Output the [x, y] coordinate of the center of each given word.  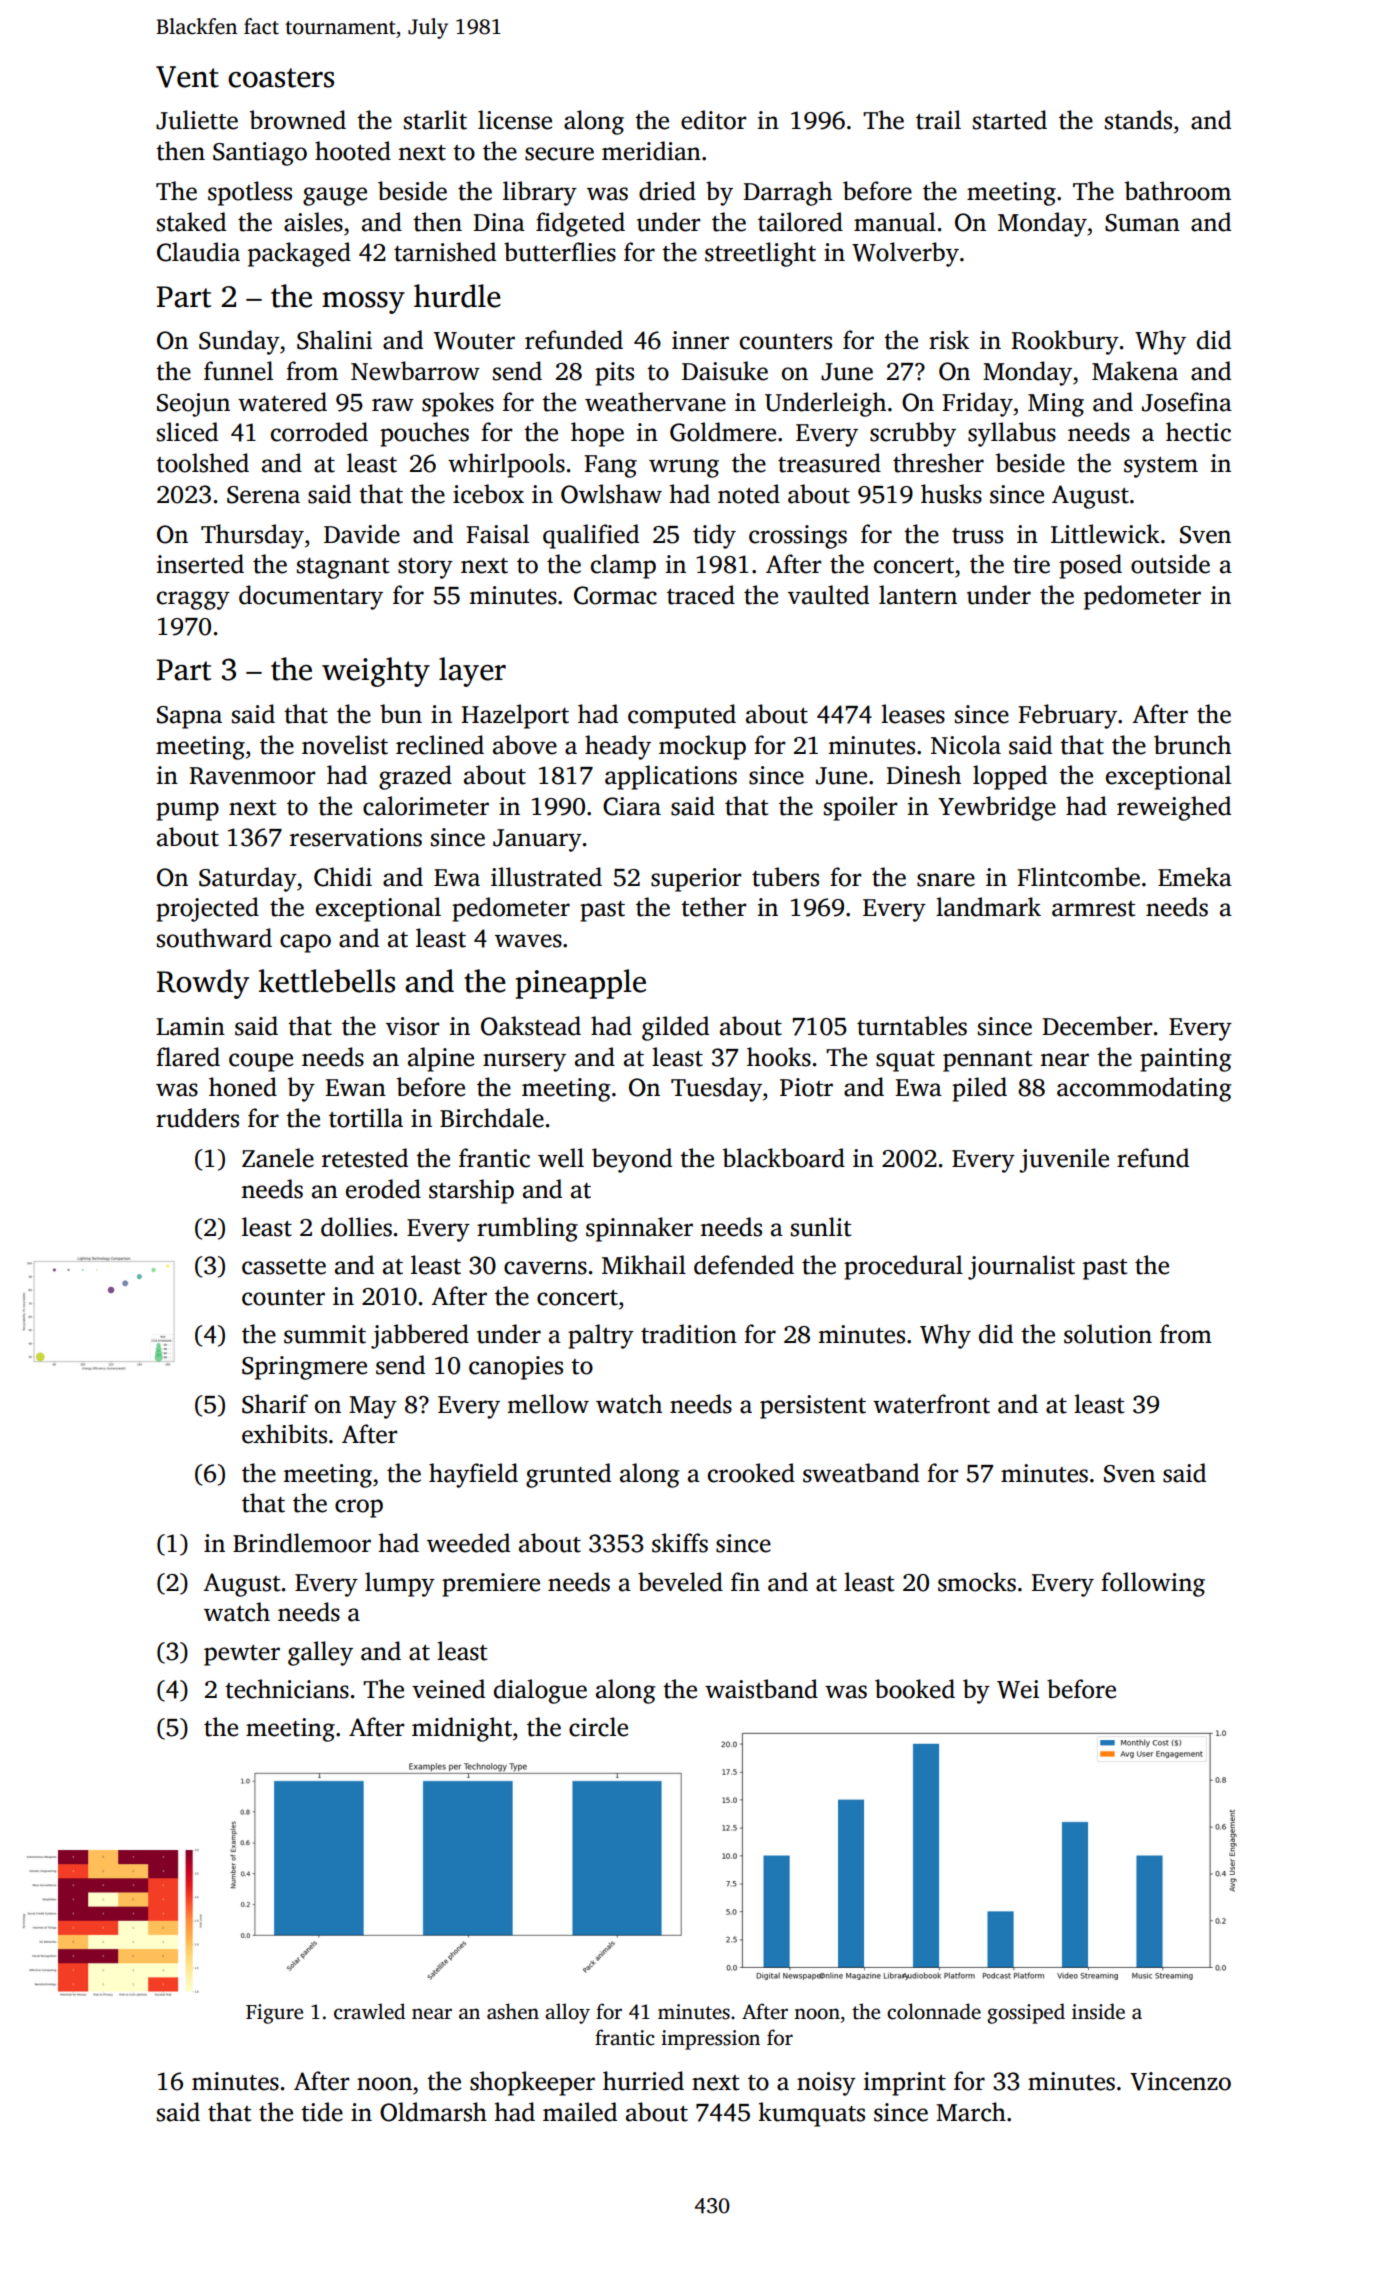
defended [744, 1265]
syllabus [1012, 434]
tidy [714, 536]
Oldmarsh [433, 2112]
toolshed [202, 463]
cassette [284, 1267]
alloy [567, 2013]
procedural [903, 1267]
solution [1108, 1334]
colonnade [934, 2011]
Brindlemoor [302, 1543]
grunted [568, 1475]
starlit [435, 120]
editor [714, 120]
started [1010, 120]
